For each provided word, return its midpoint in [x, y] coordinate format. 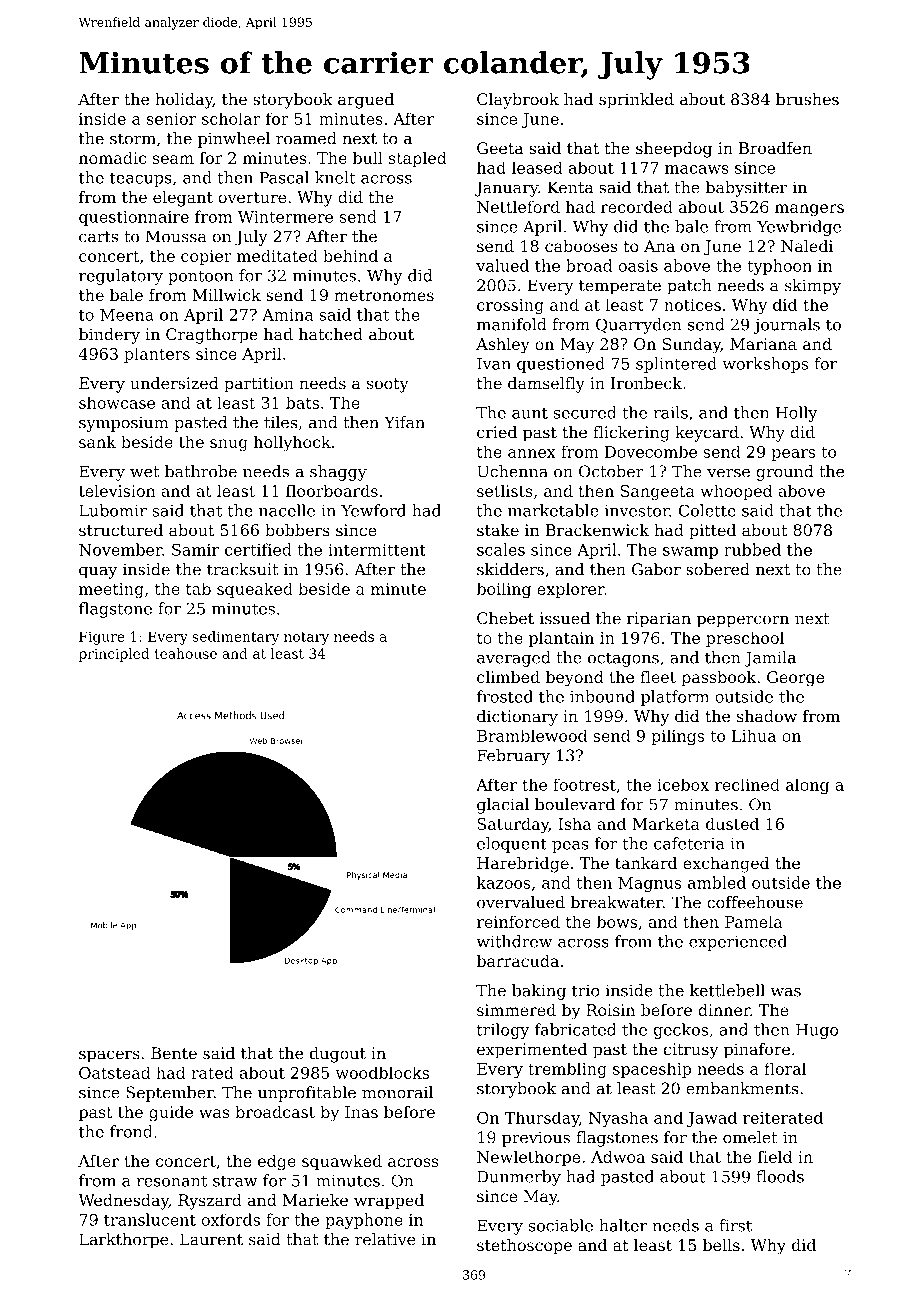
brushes [807, 99]
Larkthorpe [123, 1241]
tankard [646, 863]
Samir [195, 550]
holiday [184, 101]
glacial [503, 806]
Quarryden [639, 326]
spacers [109, 1056]
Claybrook [518, 101]
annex [532, 453]
